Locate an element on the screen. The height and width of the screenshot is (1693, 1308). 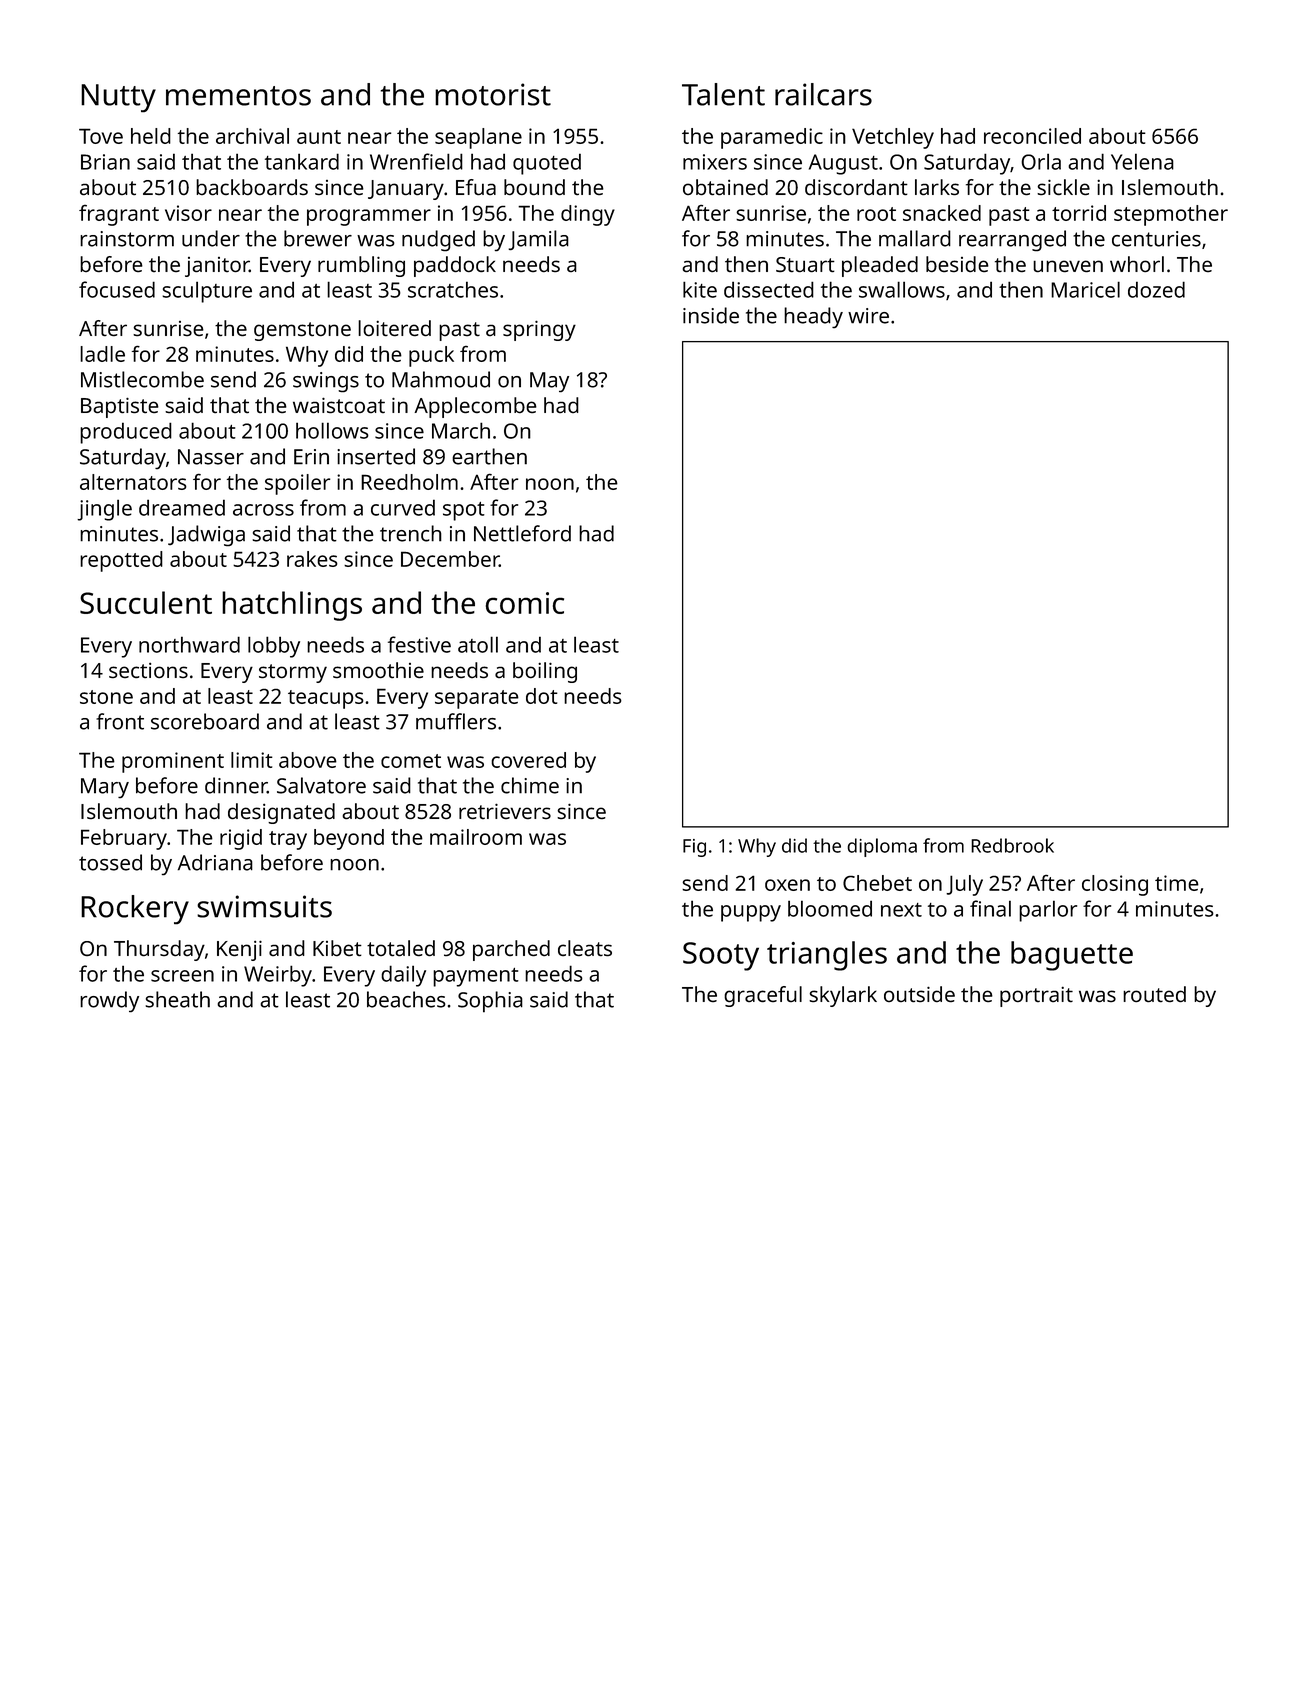
backboards is located at coordinates (252, 187).
